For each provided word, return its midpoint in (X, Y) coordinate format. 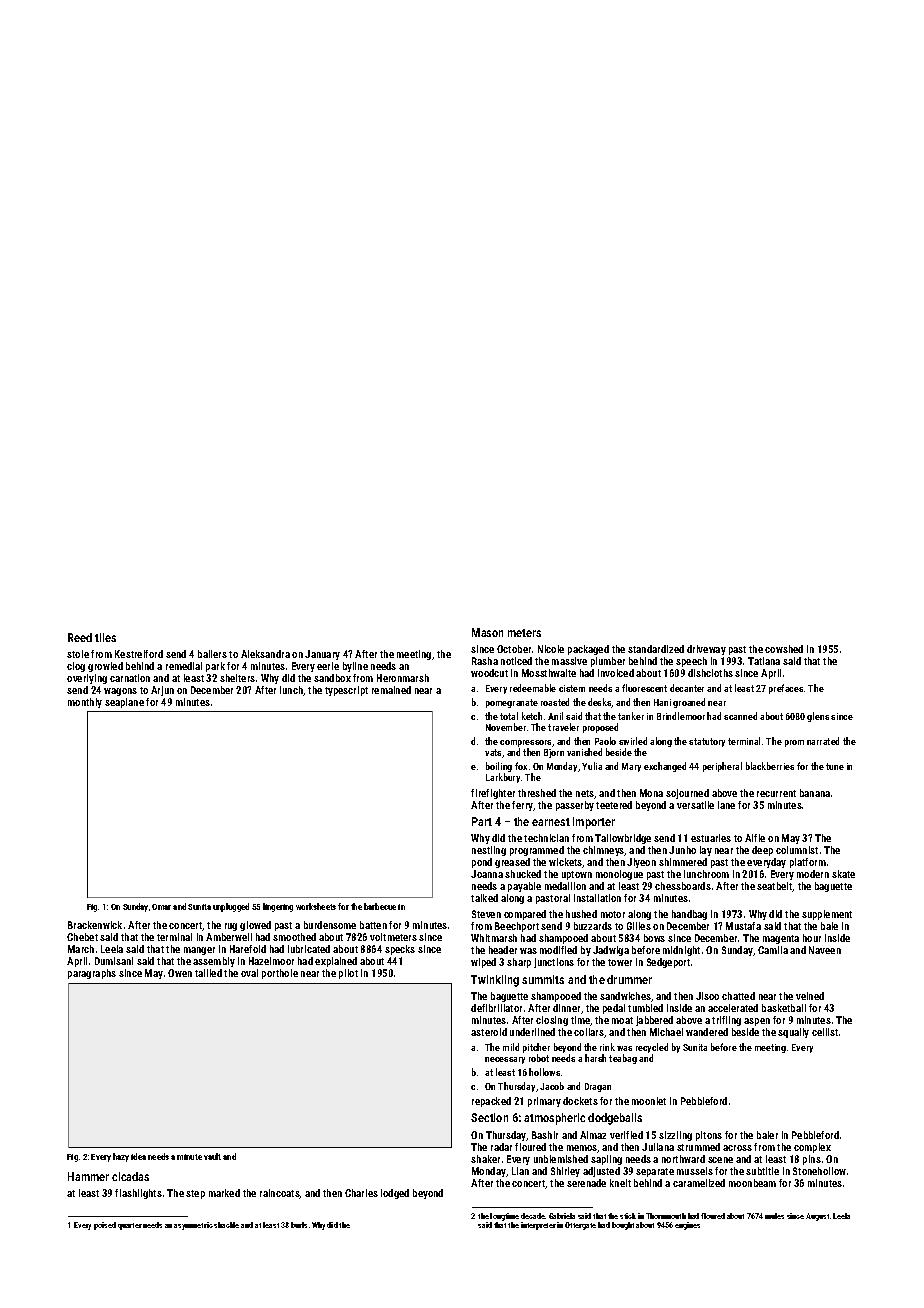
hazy (121, 1157)
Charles (361, 1193)
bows (654, 938)
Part (482, 821)
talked (484, 898)
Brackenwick (95, 925)
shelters (237, 678)
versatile (695, 805)
